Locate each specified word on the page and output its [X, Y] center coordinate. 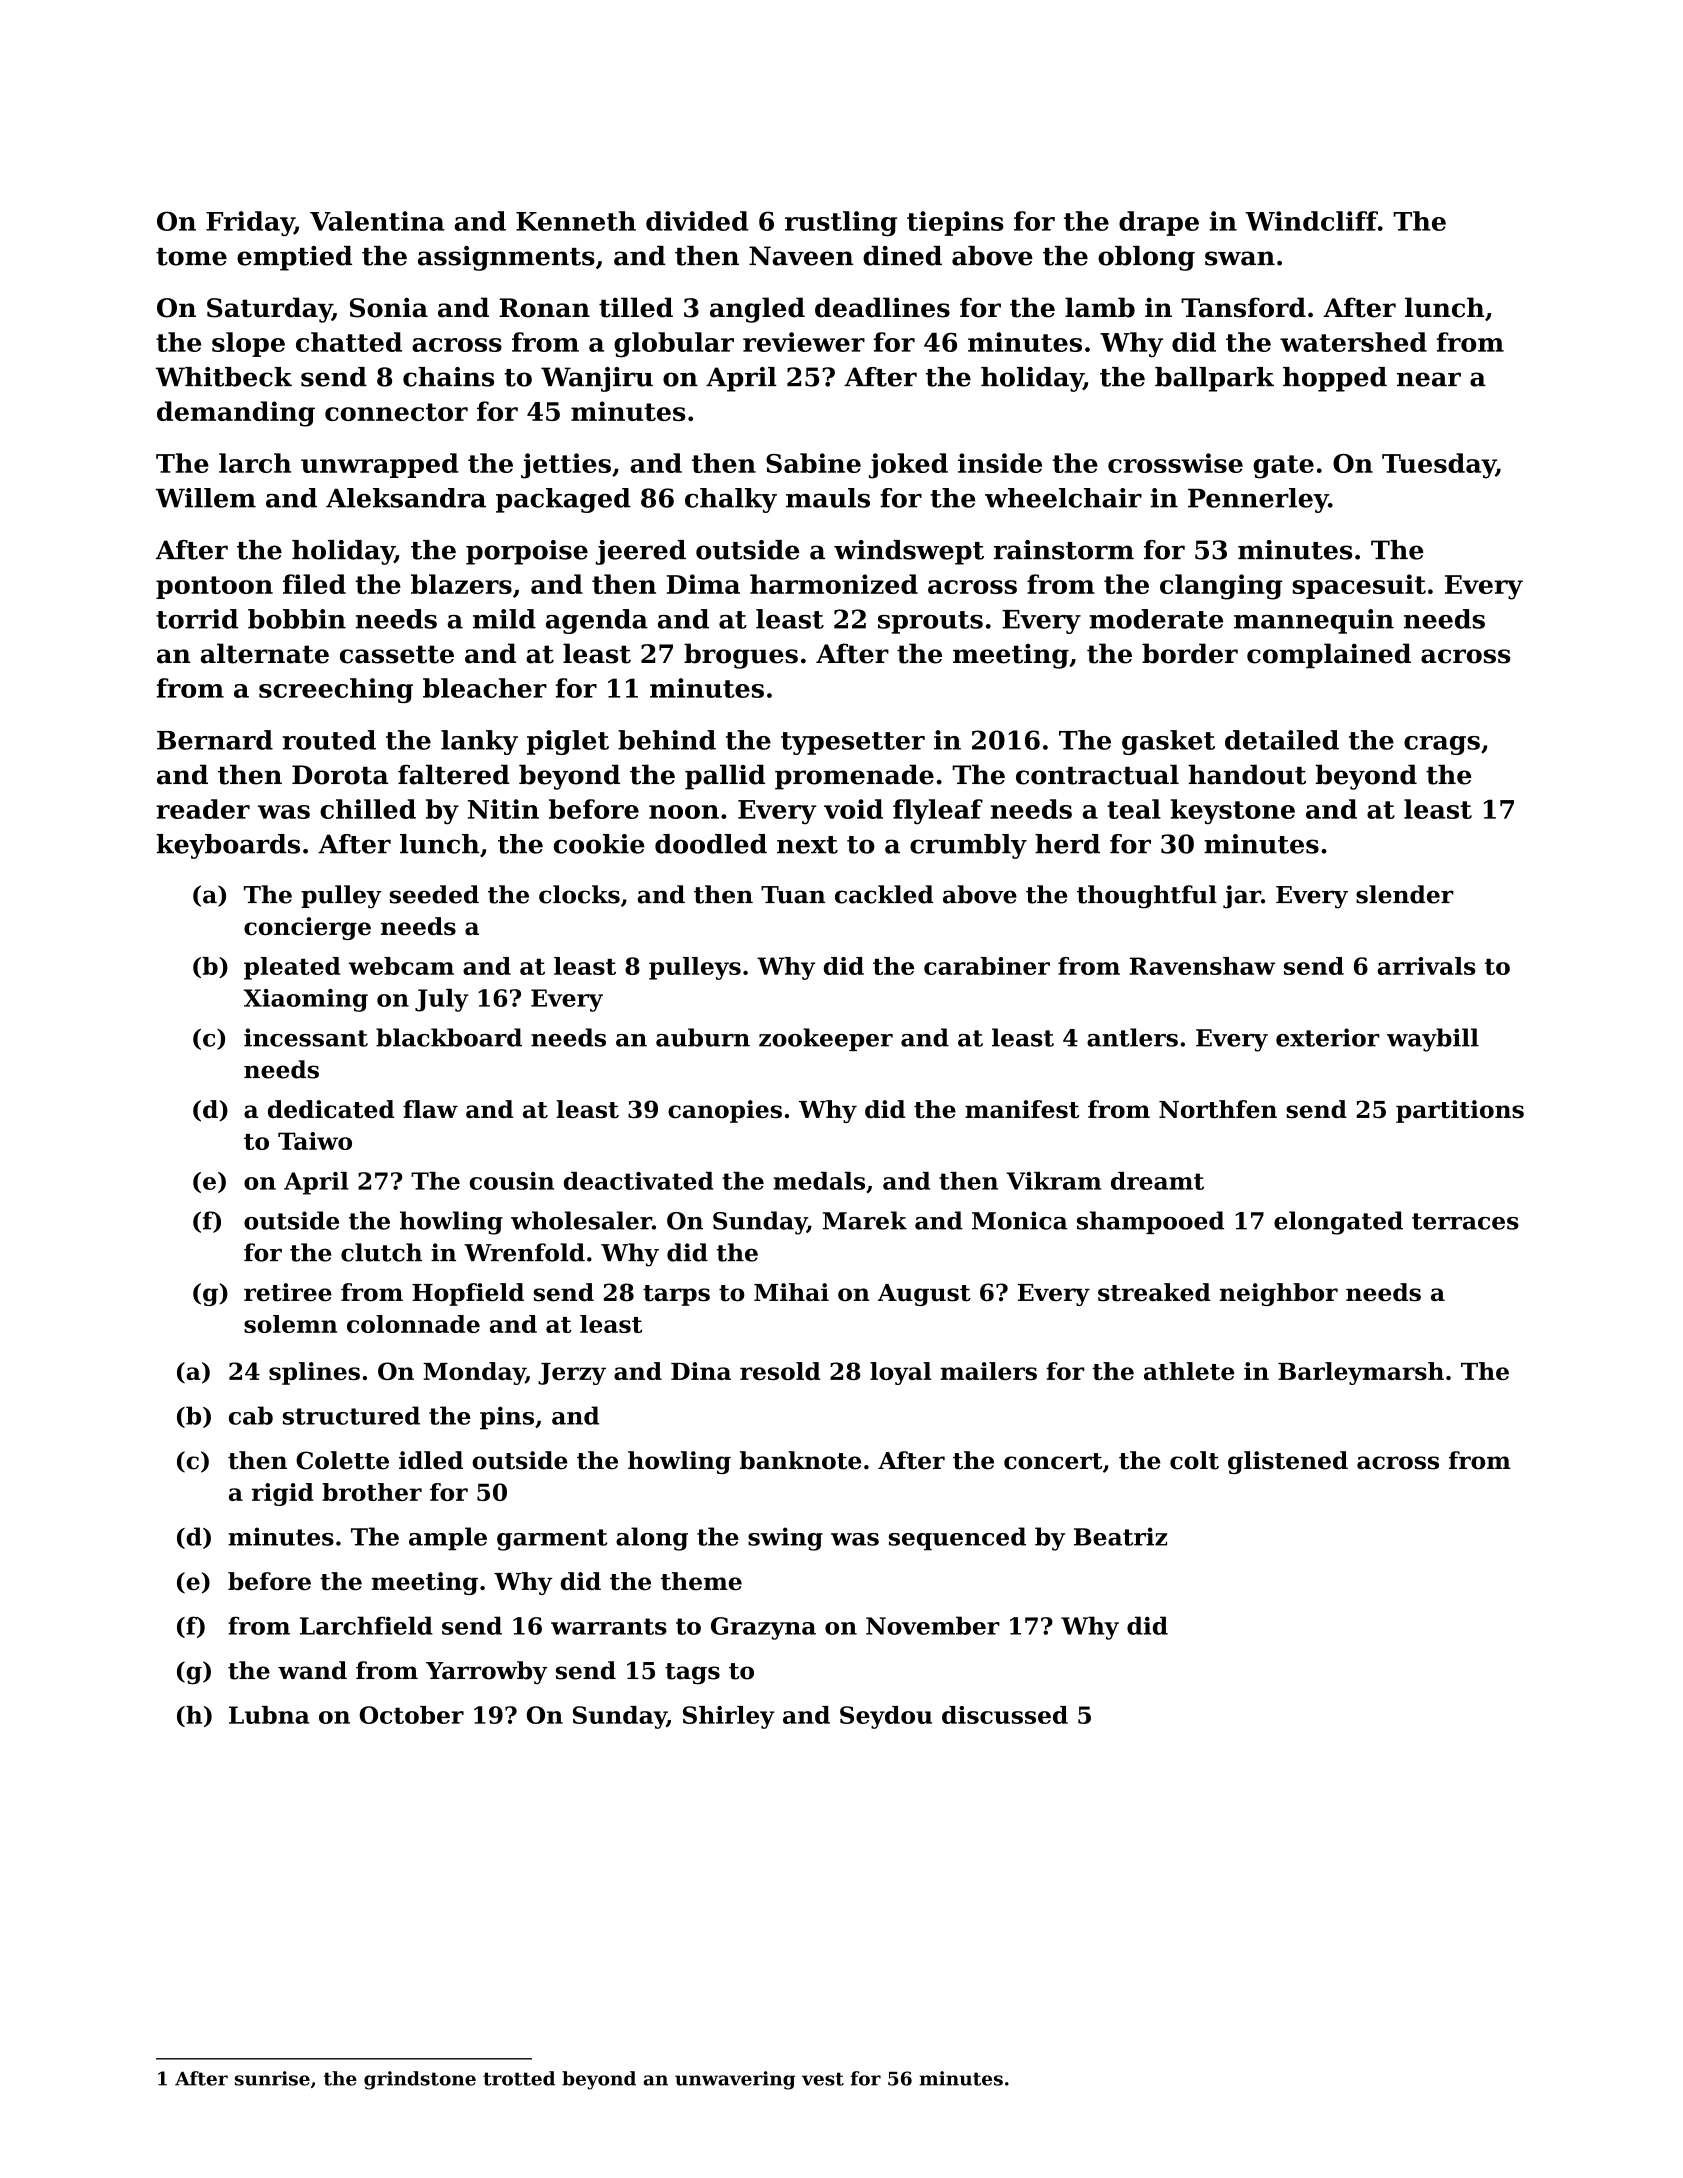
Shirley [729, 1717]
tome [191, 257]
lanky [479, 742]
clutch [381, 1252]
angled [757, 310]
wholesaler [581, 1220]
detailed [1282, 740]
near [1429, 379]
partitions [1460, 1111]
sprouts [930, 622]
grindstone [420, 2080]
